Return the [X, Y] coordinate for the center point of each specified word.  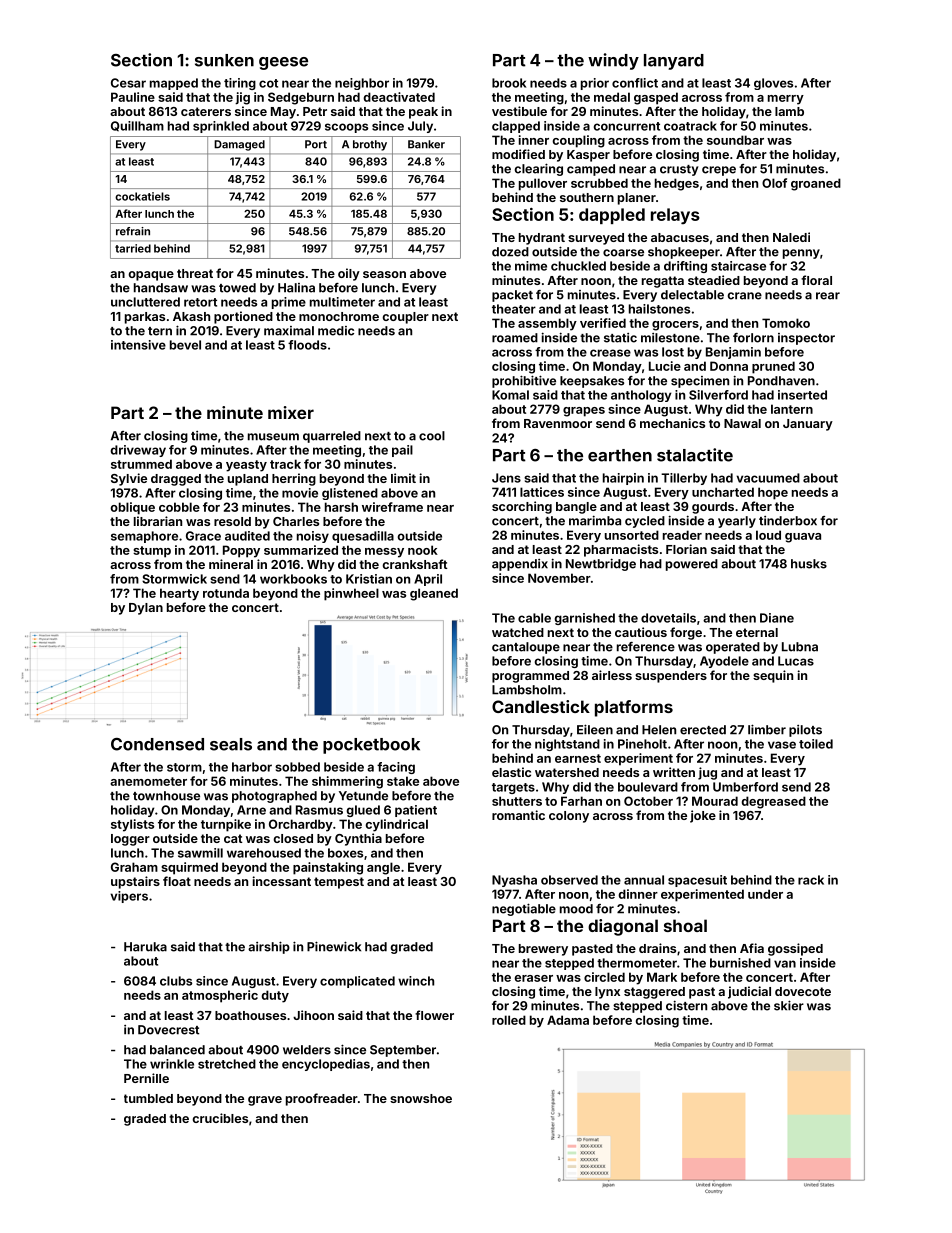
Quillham [137, 126]
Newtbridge [601, 564]
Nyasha [514, 881]
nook [423, 550]
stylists [132, 825]
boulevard [648, 787]
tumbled [148, 1098]
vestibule [519, 111]
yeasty [246, 466]
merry [786, 100]
